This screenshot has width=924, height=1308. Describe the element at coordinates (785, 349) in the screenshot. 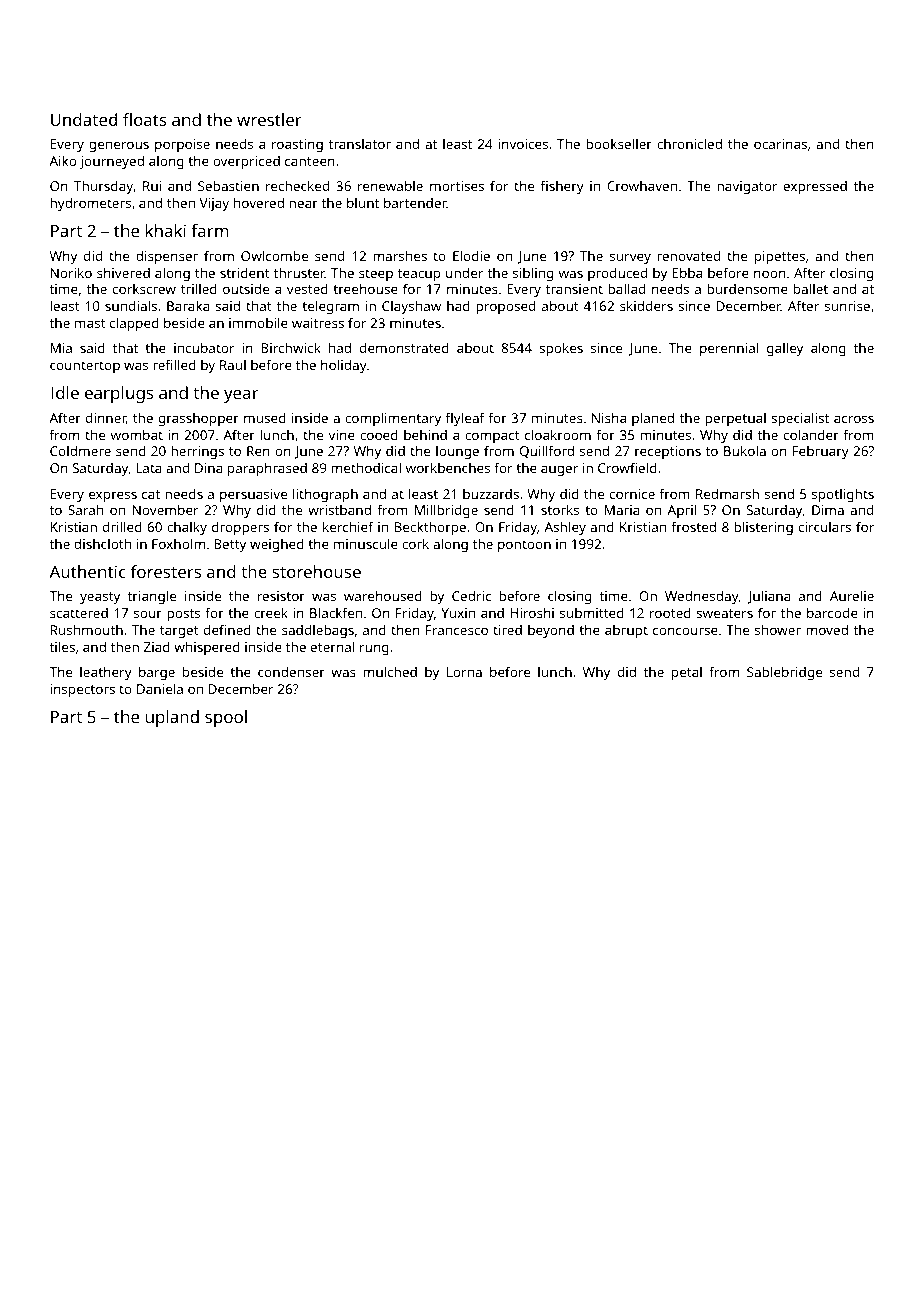

I see `galley` at that location.
